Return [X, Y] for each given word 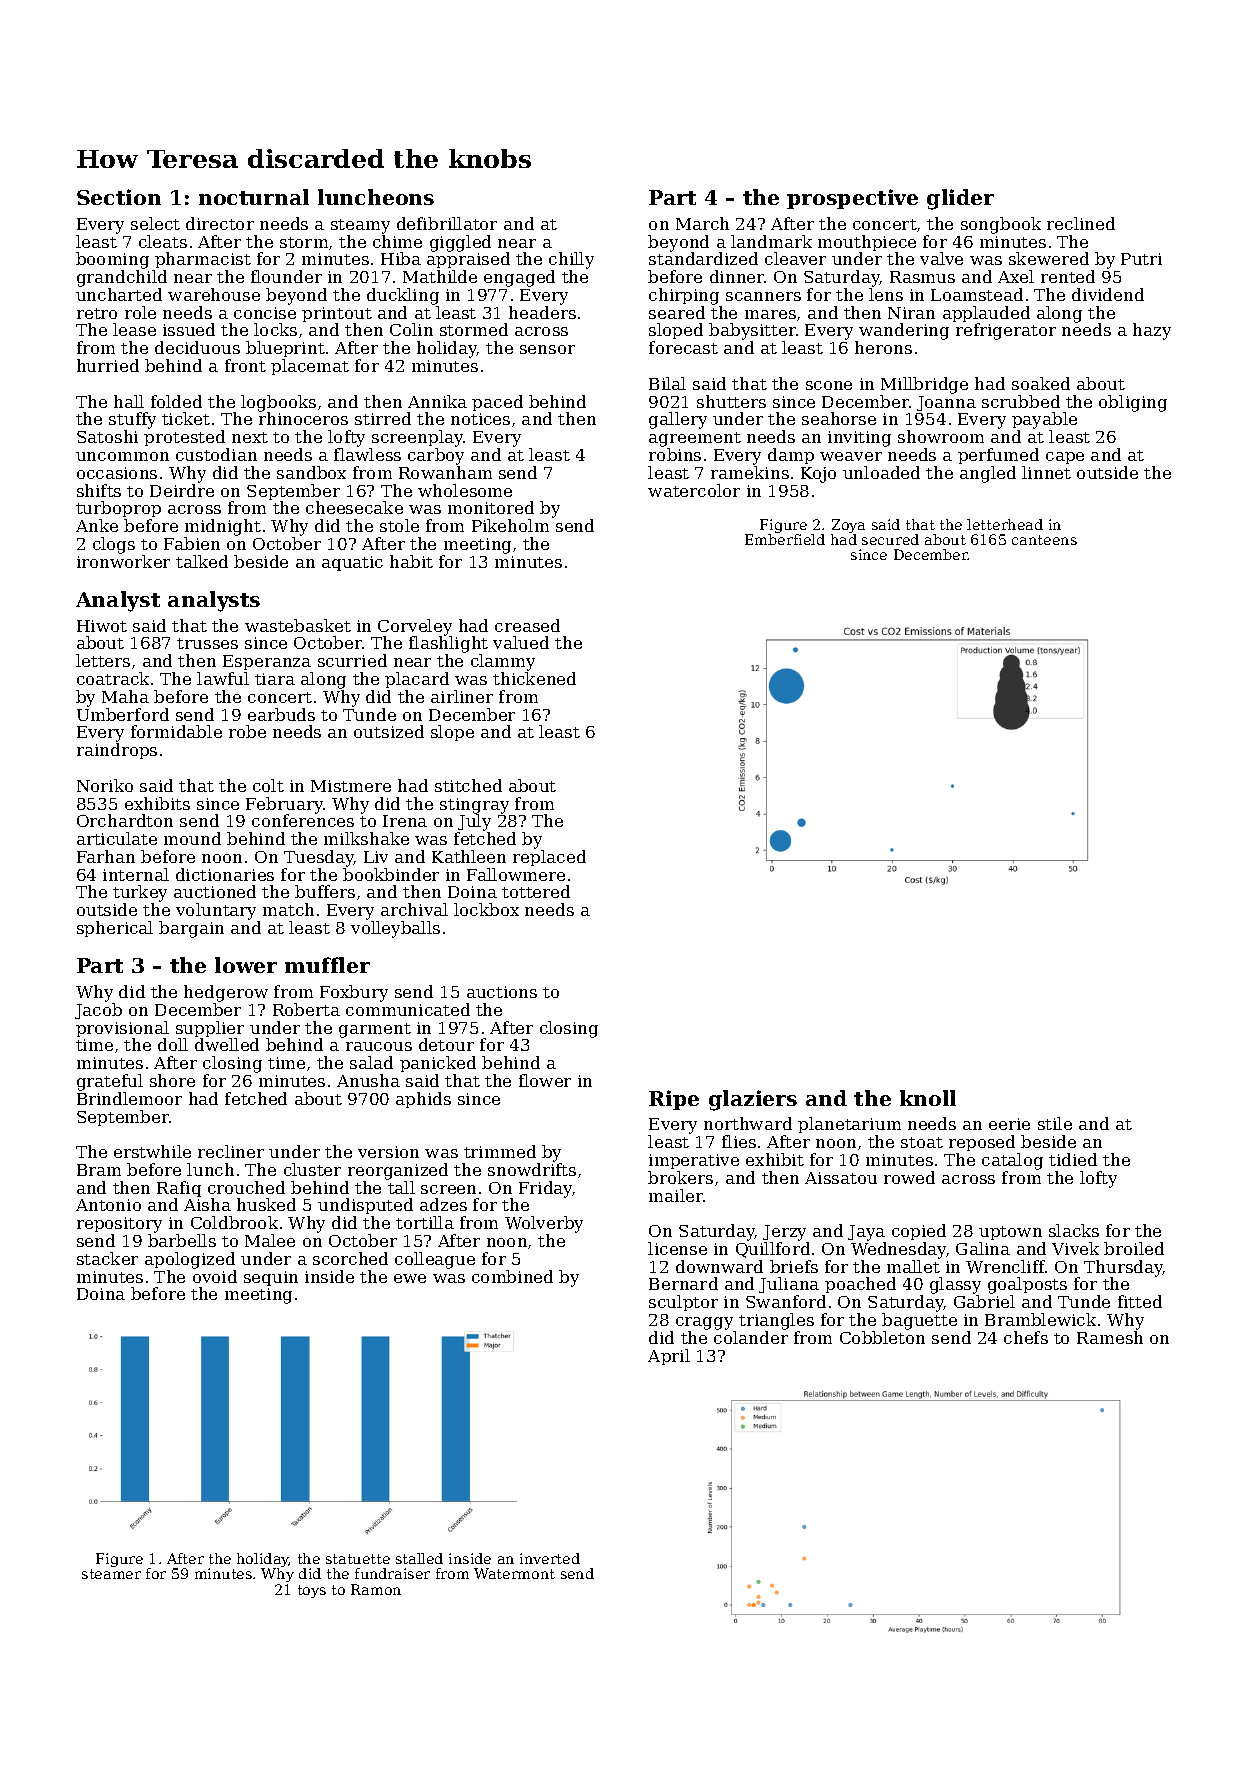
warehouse [214, 294]
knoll [928, 1098]
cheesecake [354, 507]
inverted [550, 1558]
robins [675, 454]
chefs [1026, 1337]
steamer [111, 1574]
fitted [1140, 1301]
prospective [852, 199]
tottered [536, 891]
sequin [271, 1278]
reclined [1081, 223]
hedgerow [226, 993]
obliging [1133, 403]
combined [512, 1276]
